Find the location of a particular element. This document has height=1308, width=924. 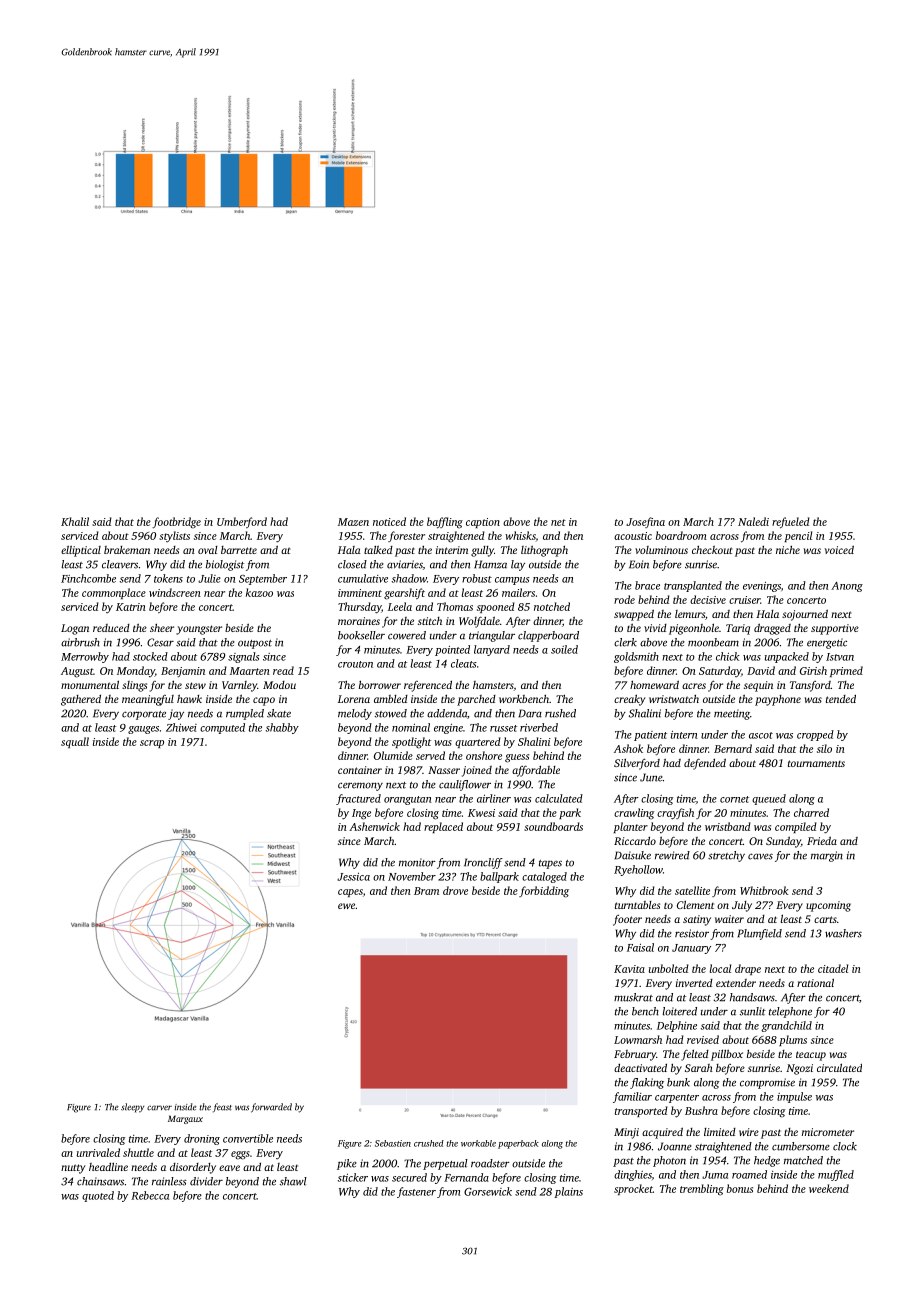

Kwesi is located at coordinates (481, 813).
